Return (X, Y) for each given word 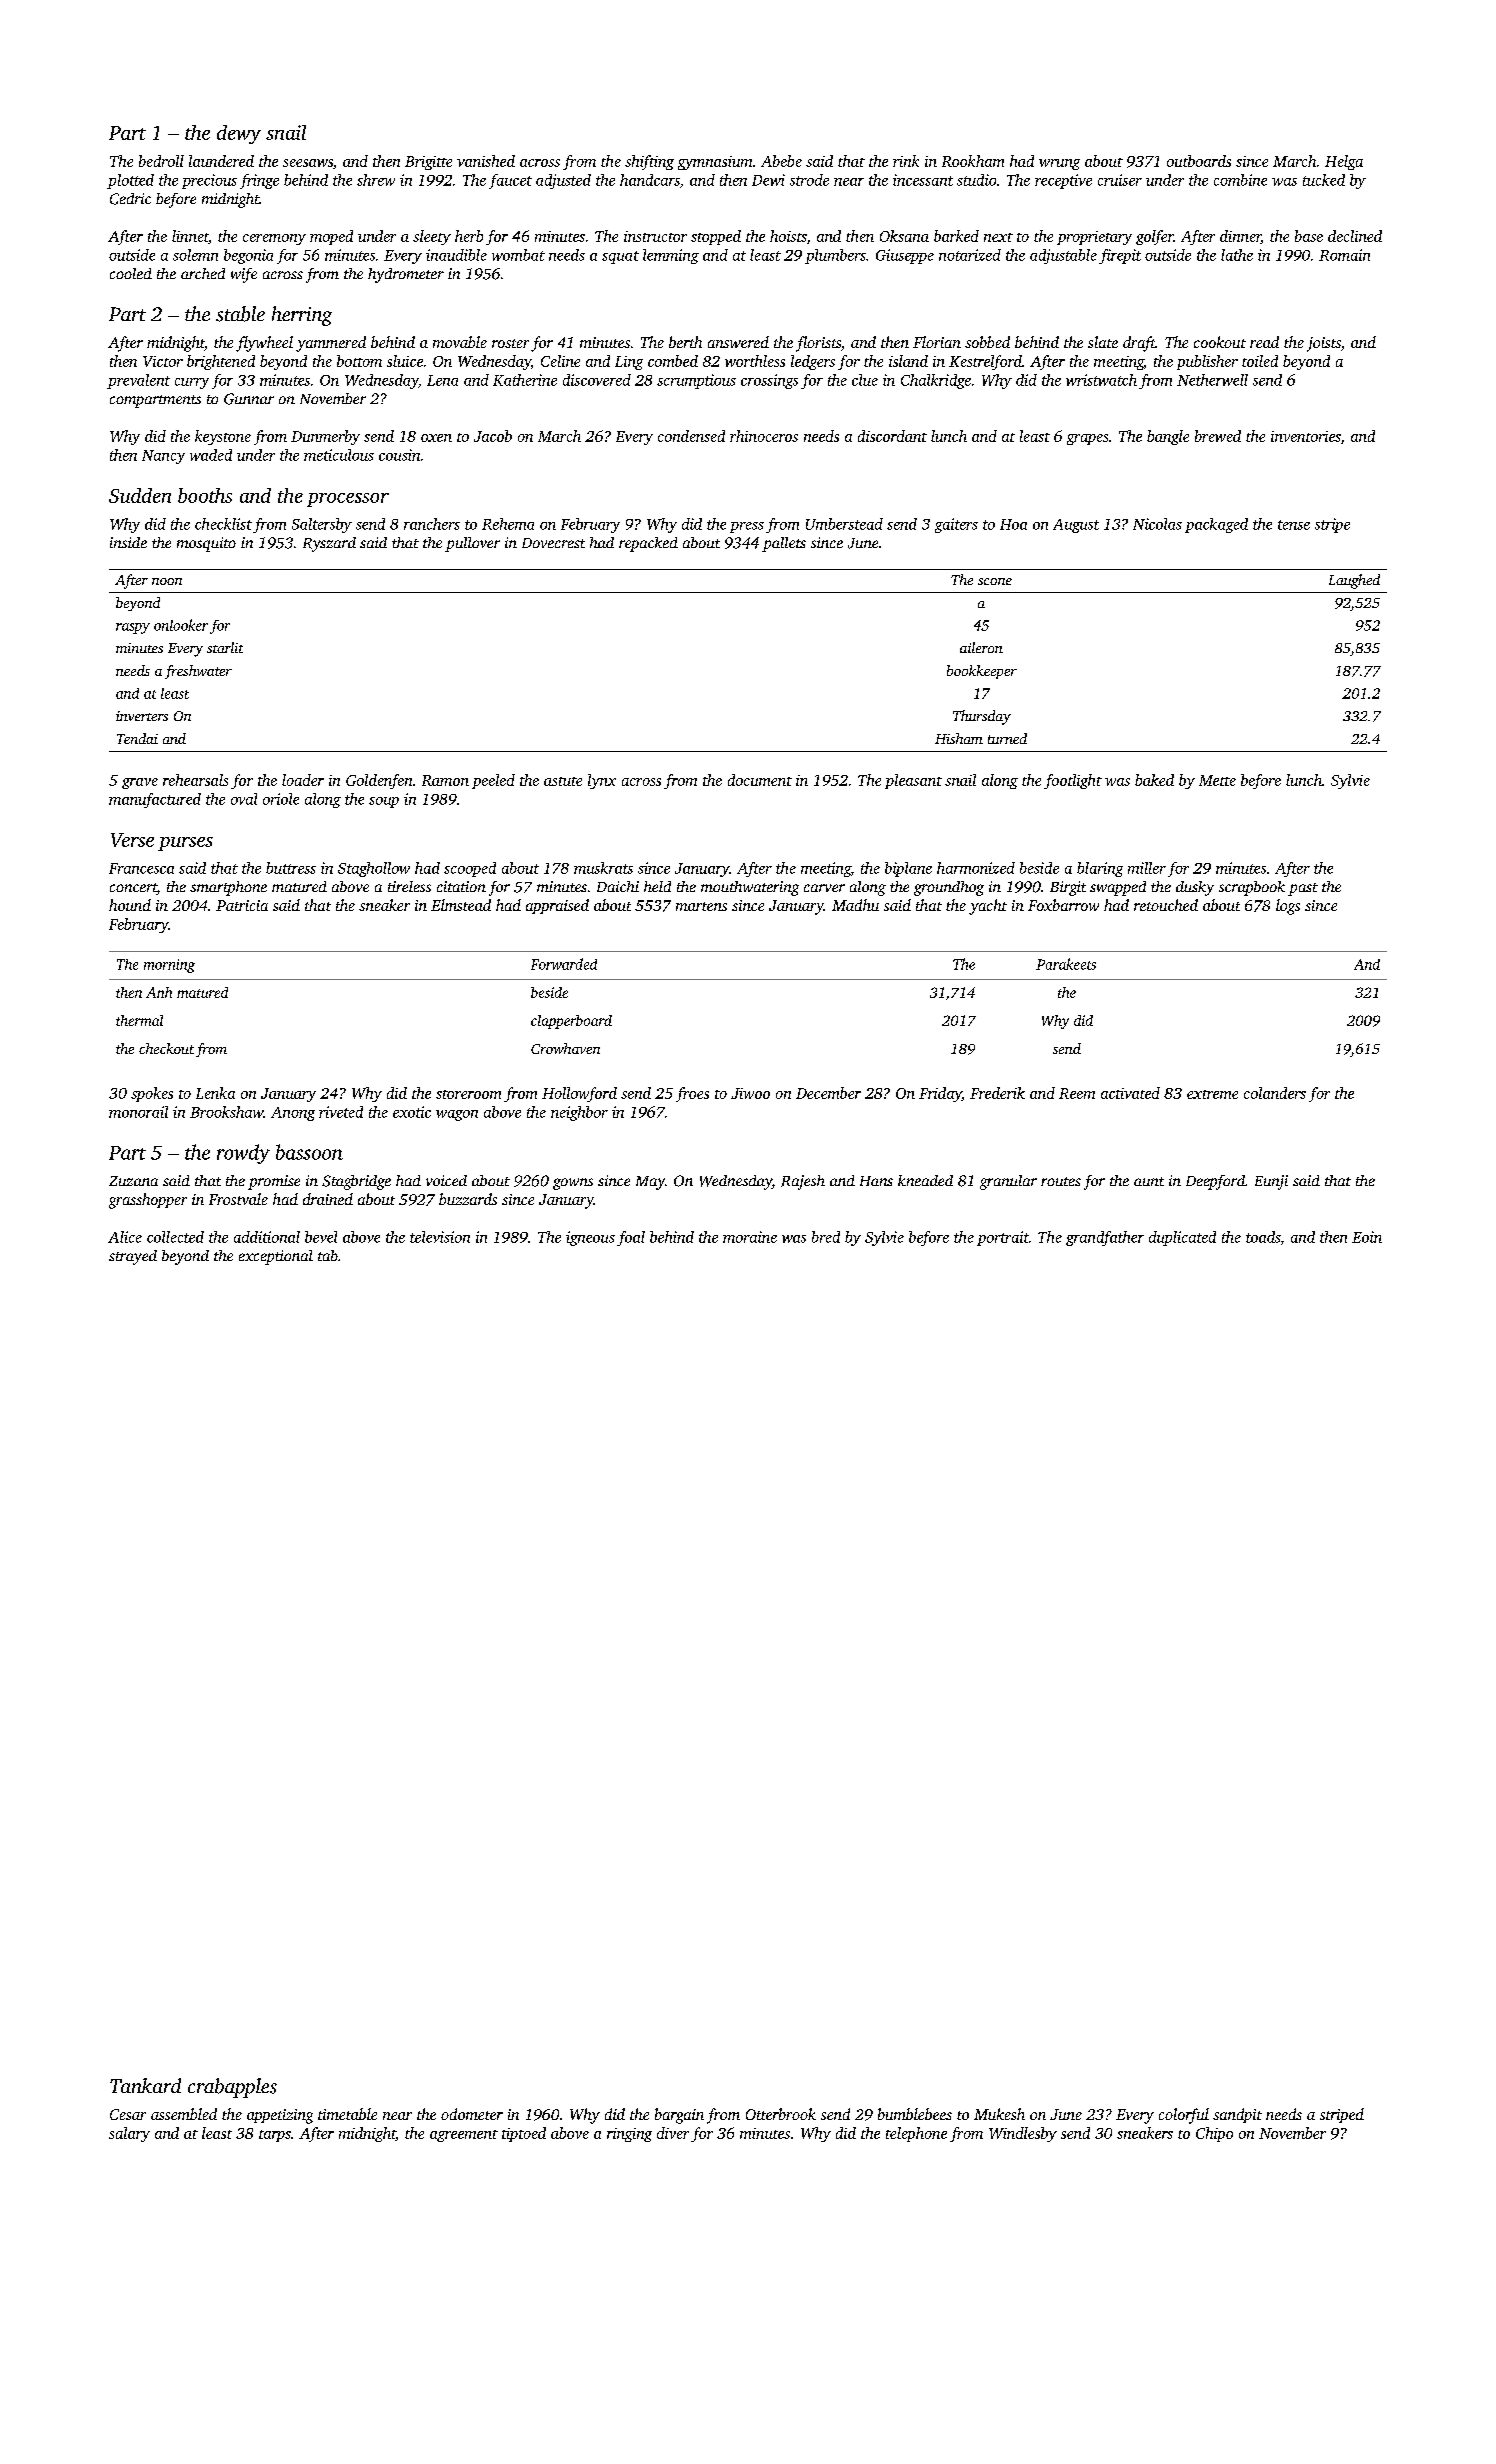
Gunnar (249, 399)
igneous (590, 1238)
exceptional (276, 1257)
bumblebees (915, 2114)
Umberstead (844, 524)
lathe (1237, 255)
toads (1263, 1237)
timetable (347, 2114)
